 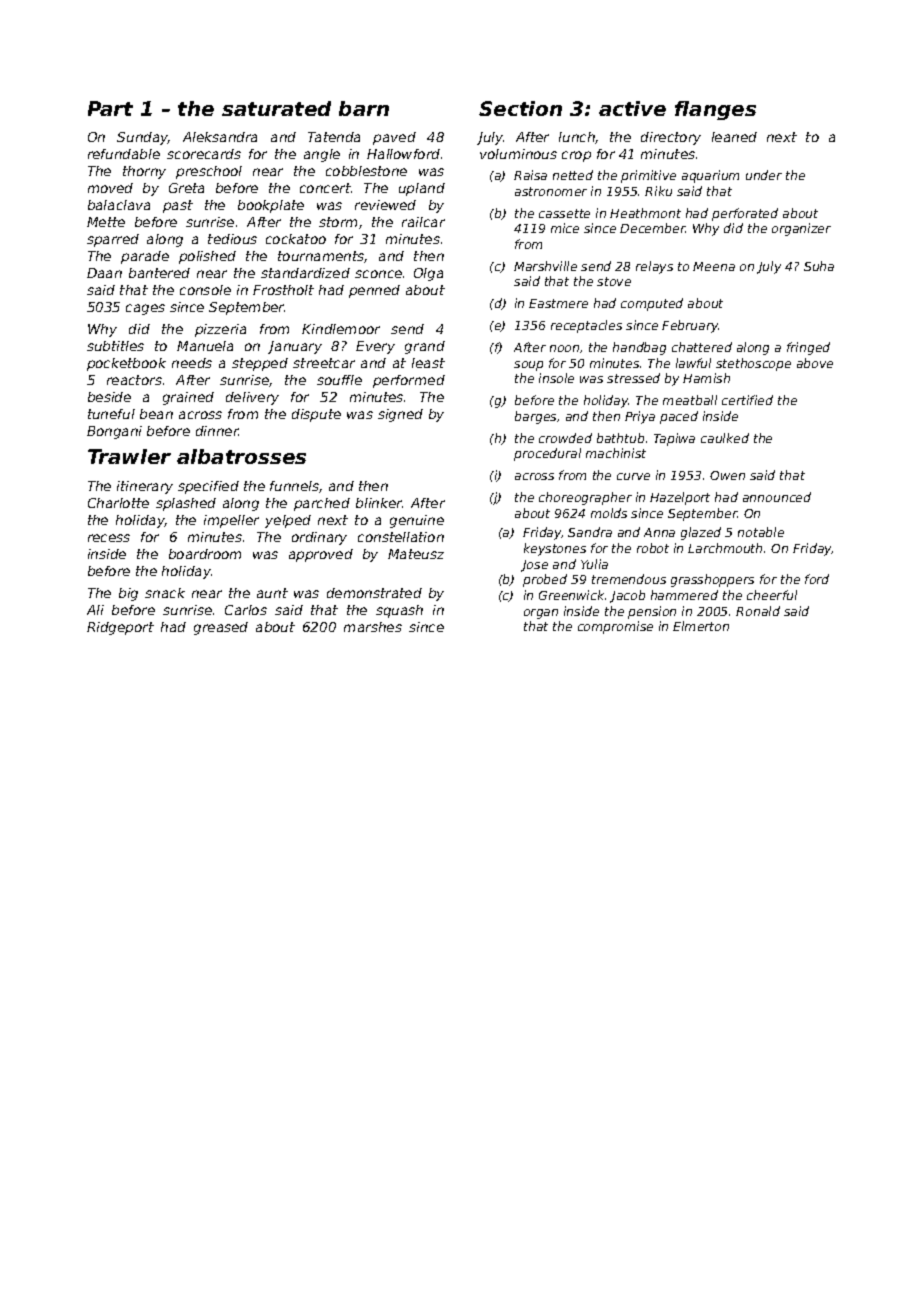 What do you see at coordinates (576, 156) in the screenshot?
I see `crop` at bounding box center [576, 156].
